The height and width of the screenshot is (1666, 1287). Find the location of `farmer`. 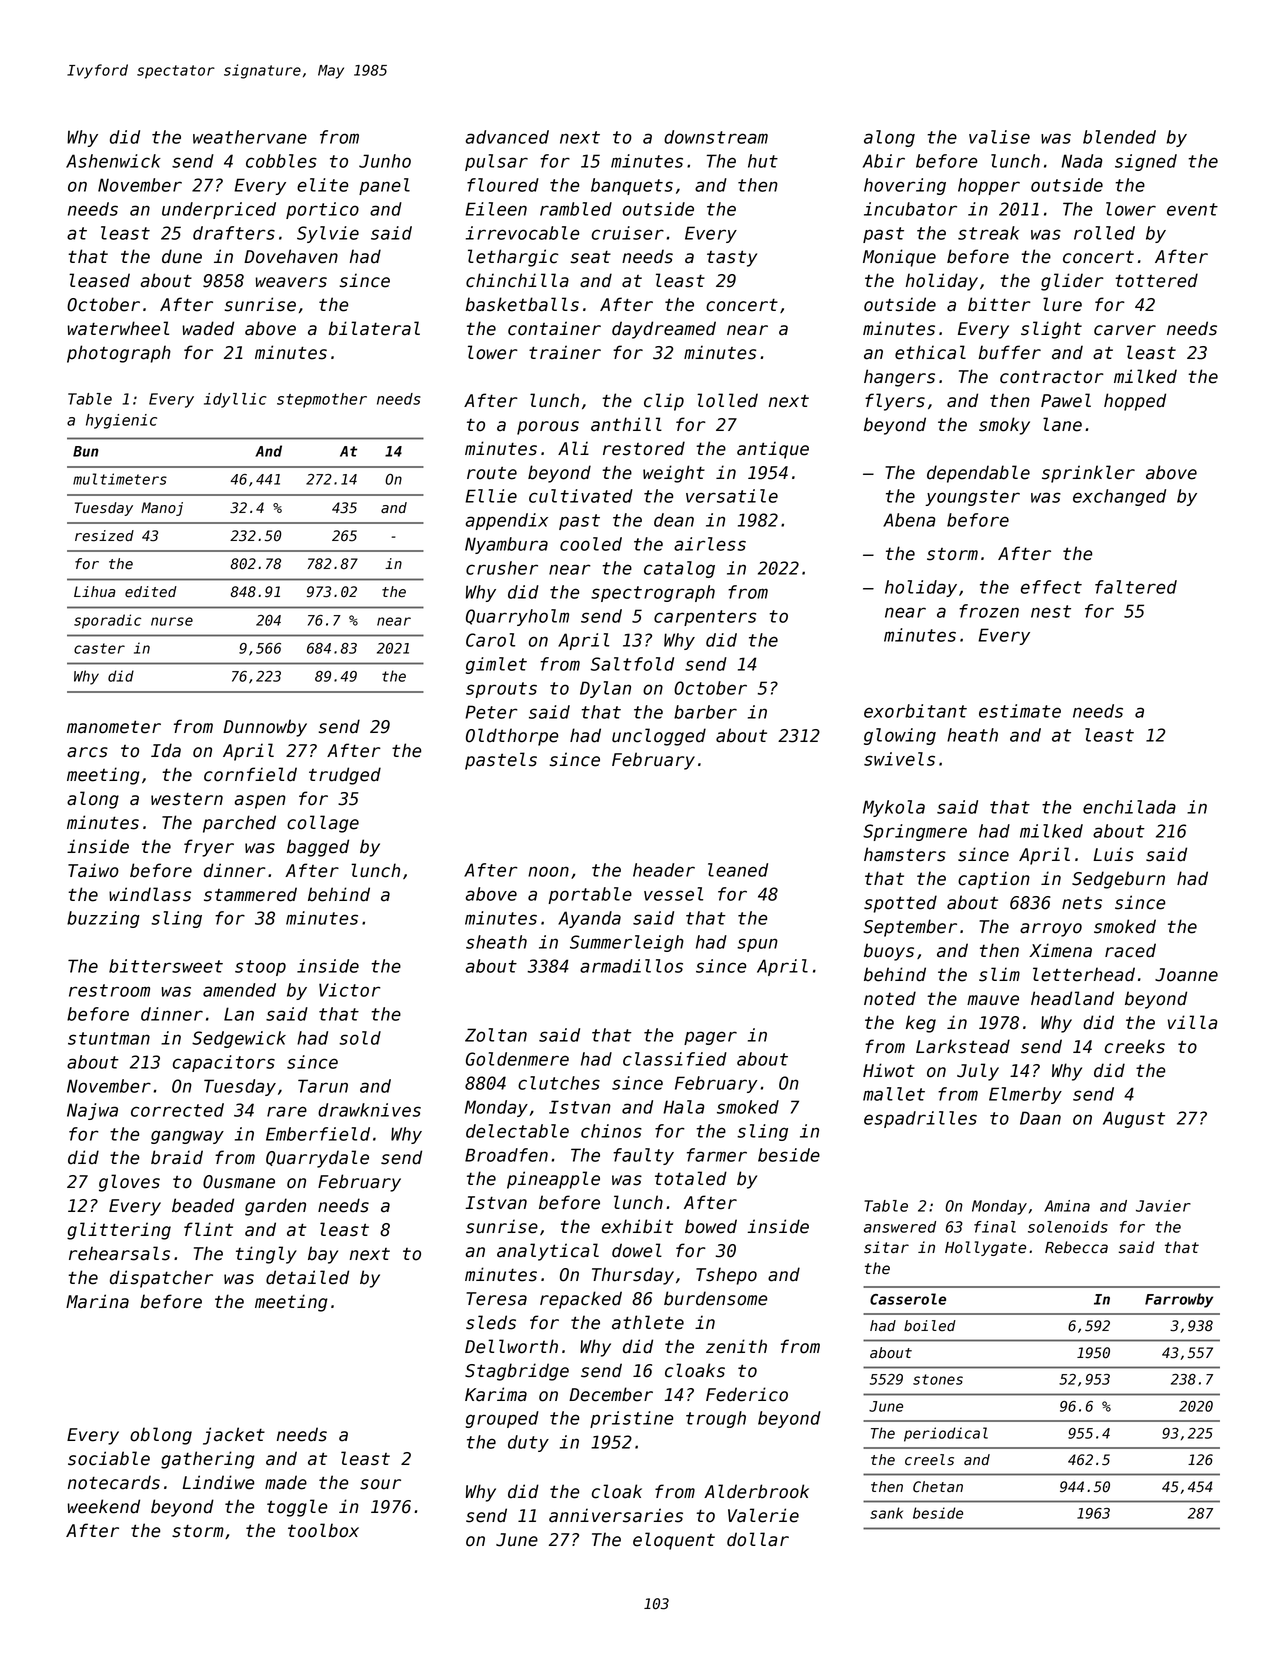

farmer is located at coordinates (717, 1155).
